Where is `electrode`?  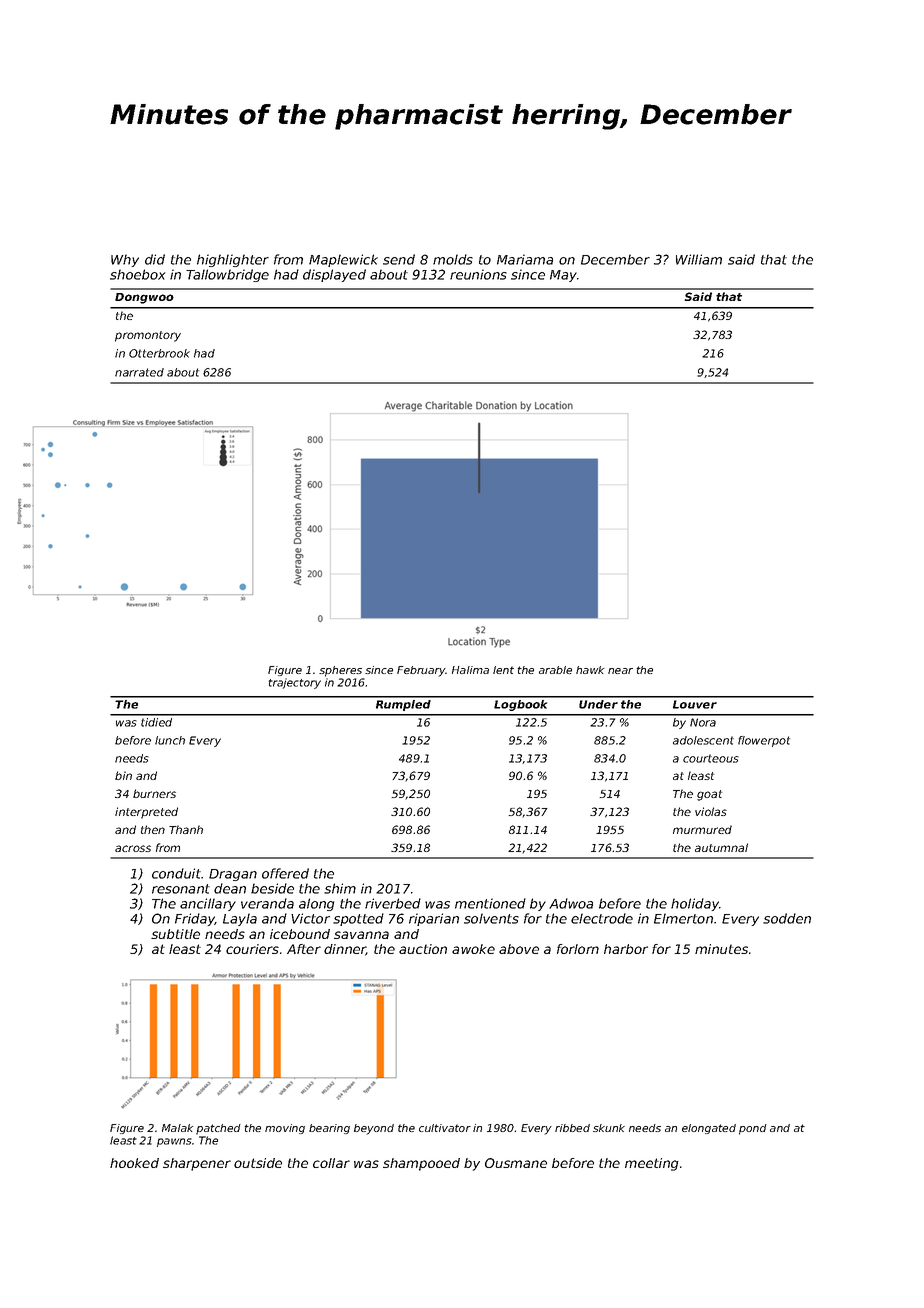 electrode is located at coordinates (602, 918).
